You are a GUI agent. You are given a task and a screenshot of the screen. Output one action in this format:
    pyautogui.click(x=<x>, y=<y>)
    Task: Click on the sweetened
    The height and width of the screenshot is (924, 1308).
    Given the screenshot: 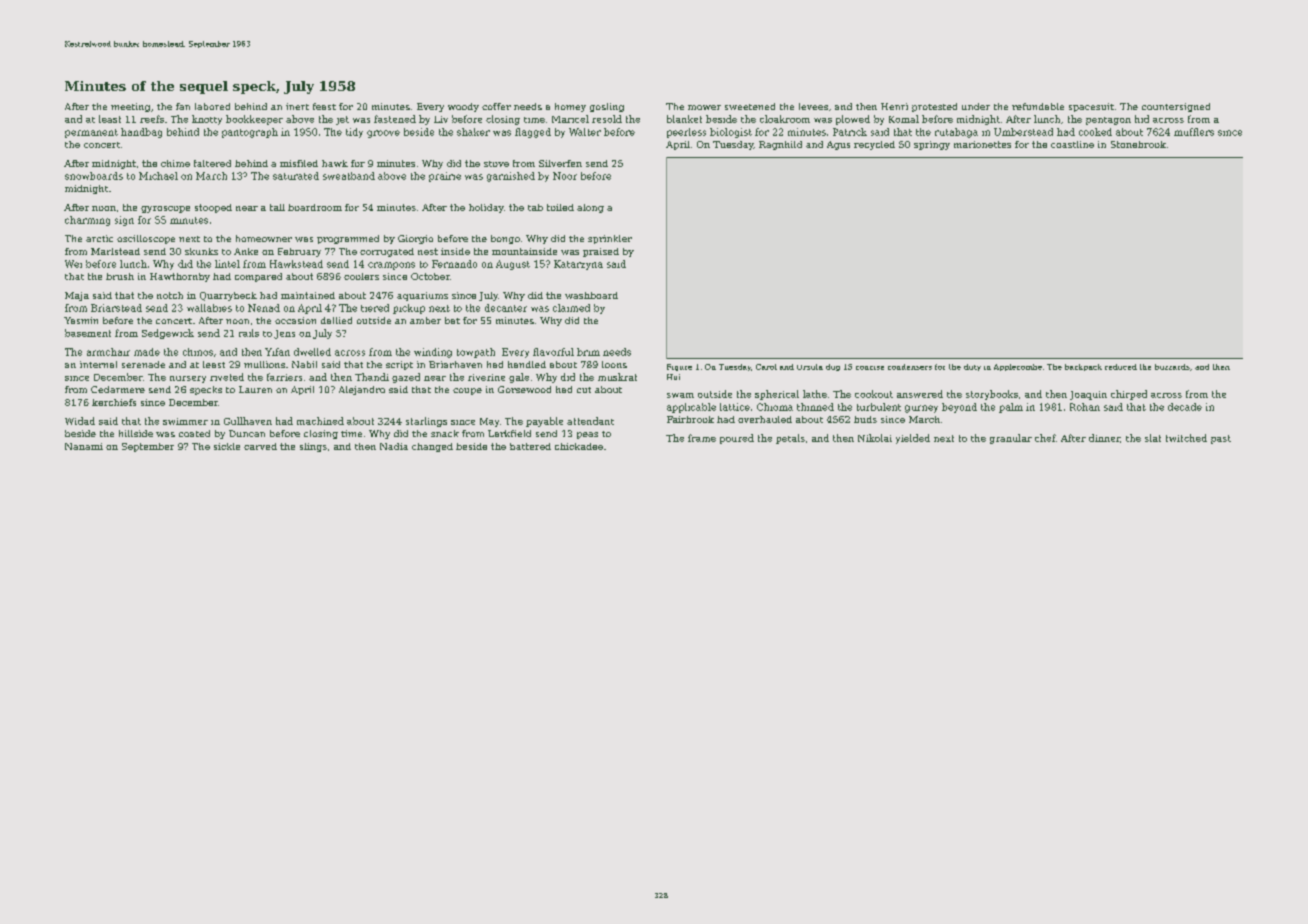 What is the action you would take?
    pyautogui.click(x=750, y=106)
